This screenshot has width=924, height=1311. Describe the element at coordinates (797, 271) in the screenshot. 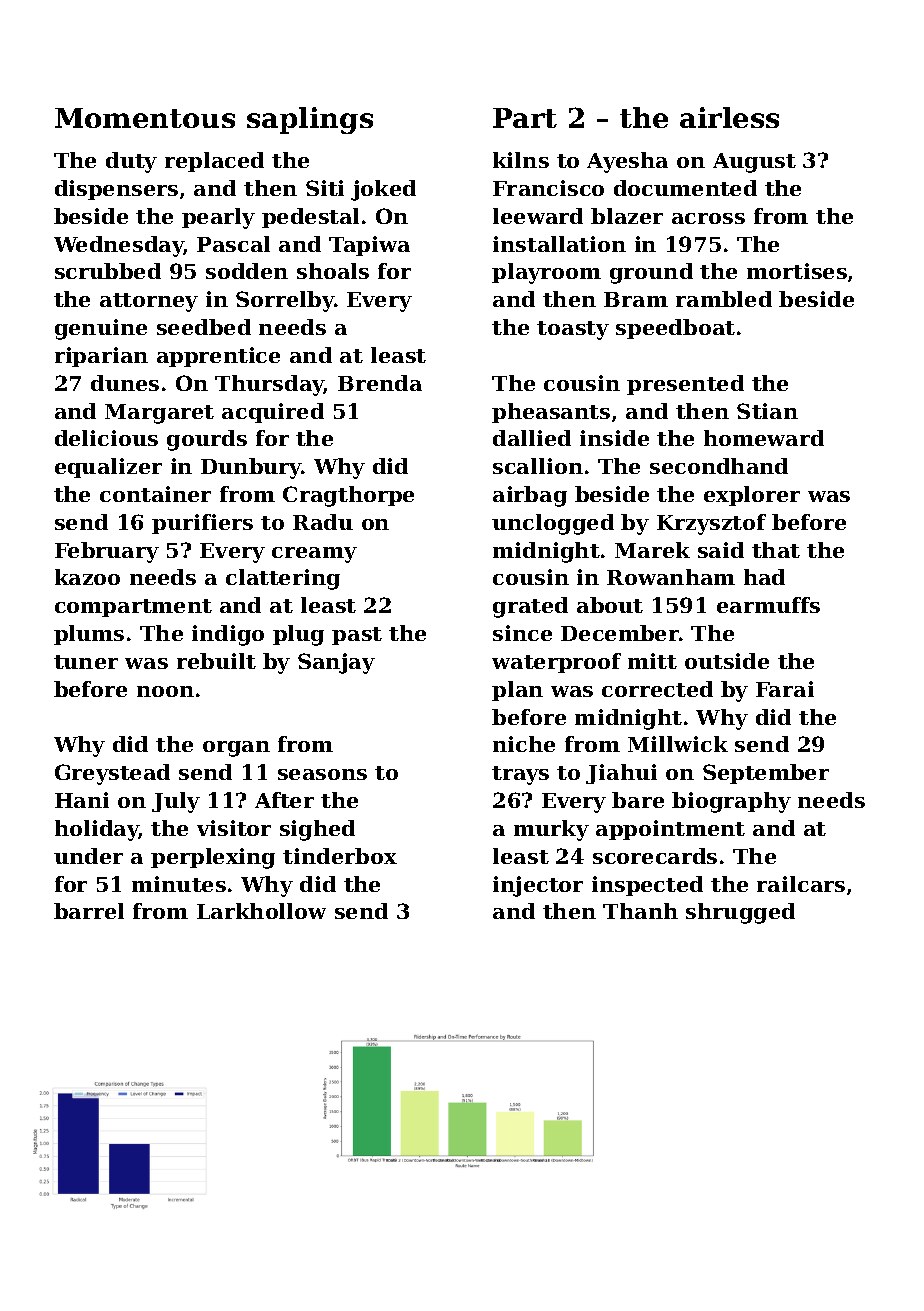

I see `mortises` at that location.
